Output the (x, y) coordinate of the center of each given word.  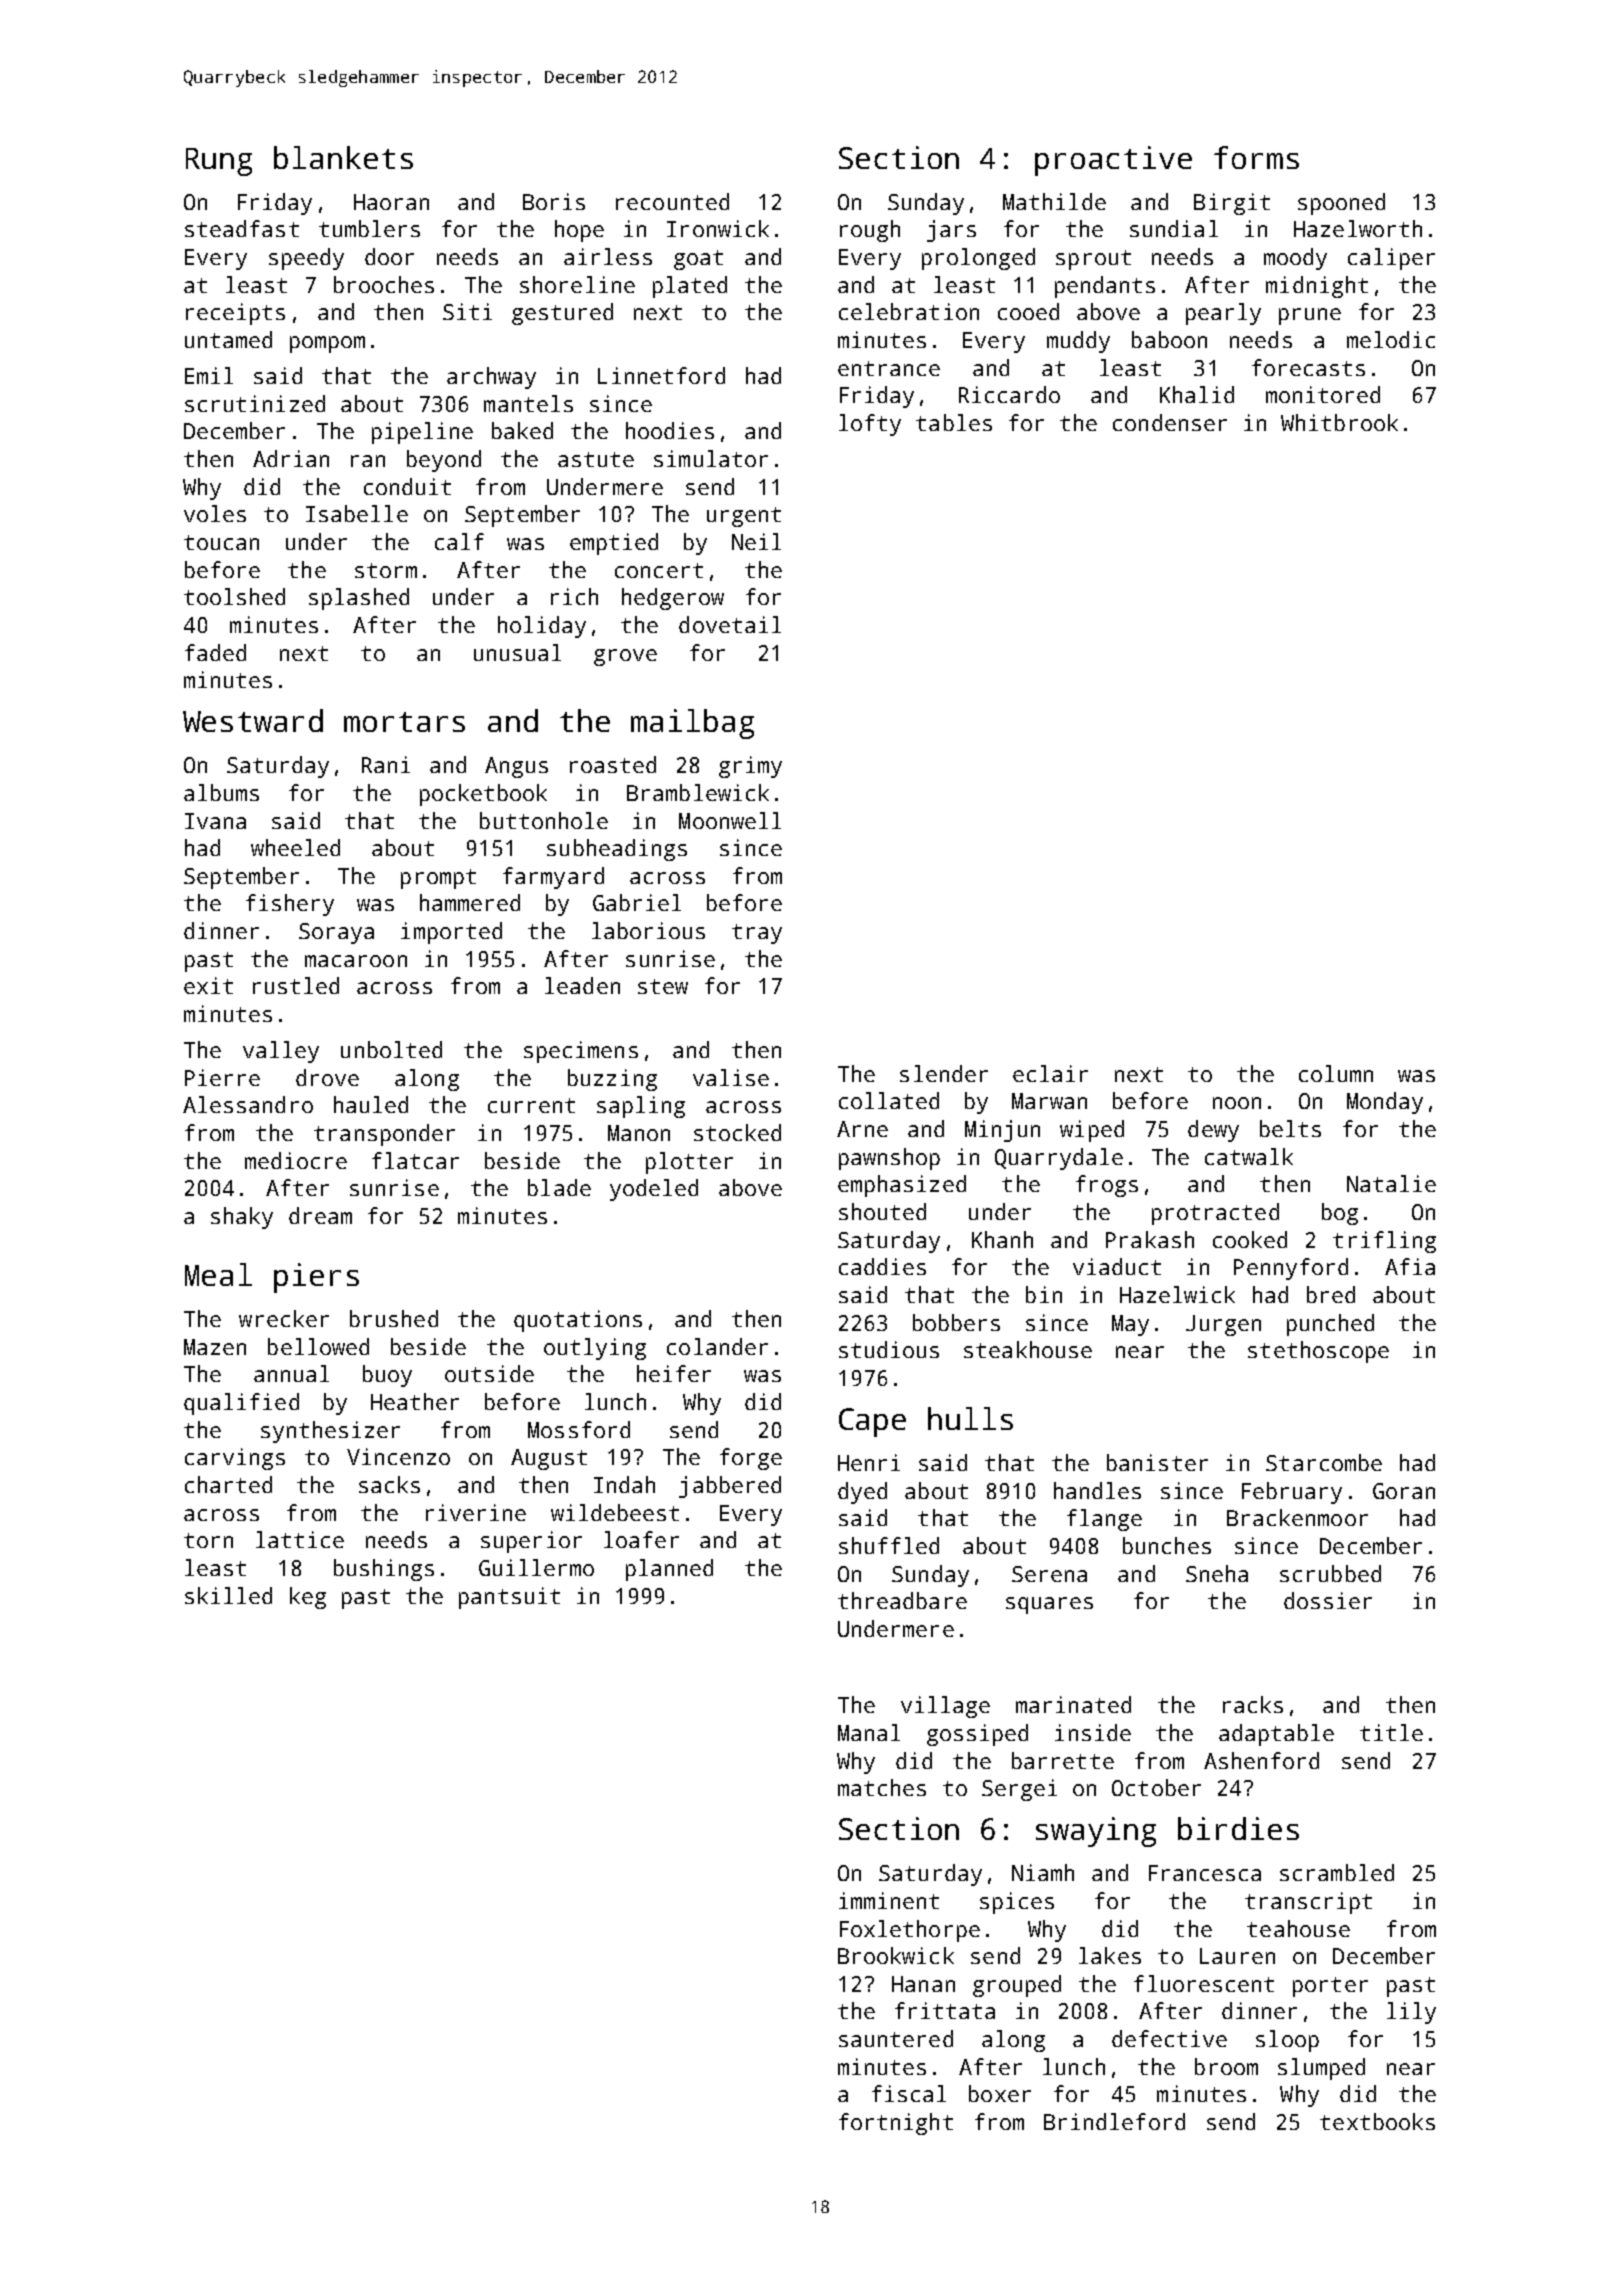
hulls (970, 1418)
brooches (384, 284)
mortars (404, 722)
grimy (750, 767)
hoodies (670, 430)
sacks (389, 1484)
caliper (1391, 259)
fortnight (896, 2124)
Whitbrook (1339, 422)
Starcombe (1324, 1462)
